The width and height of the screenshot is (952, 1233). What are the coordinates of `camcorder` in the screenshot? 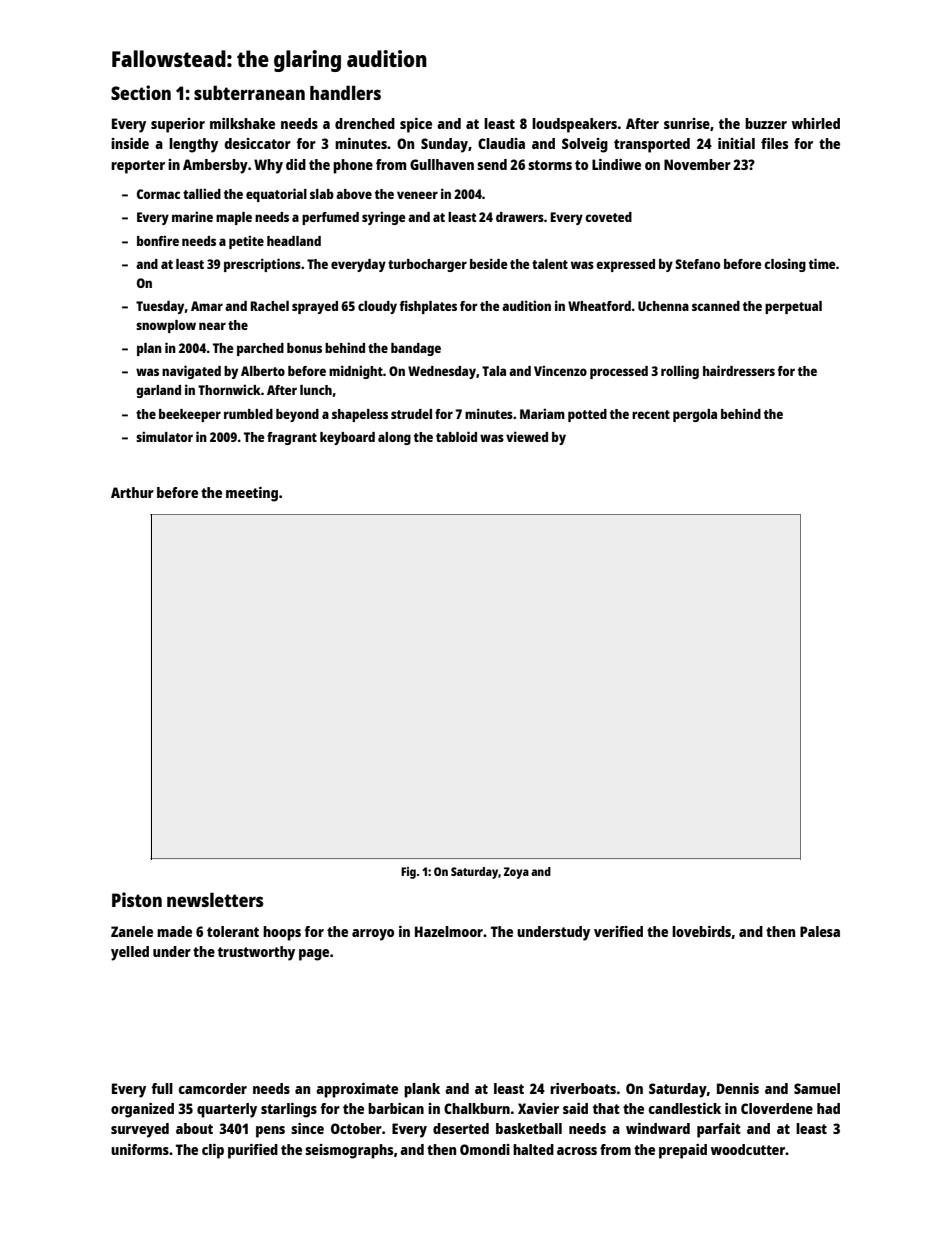 It's located at (213, 1088).
